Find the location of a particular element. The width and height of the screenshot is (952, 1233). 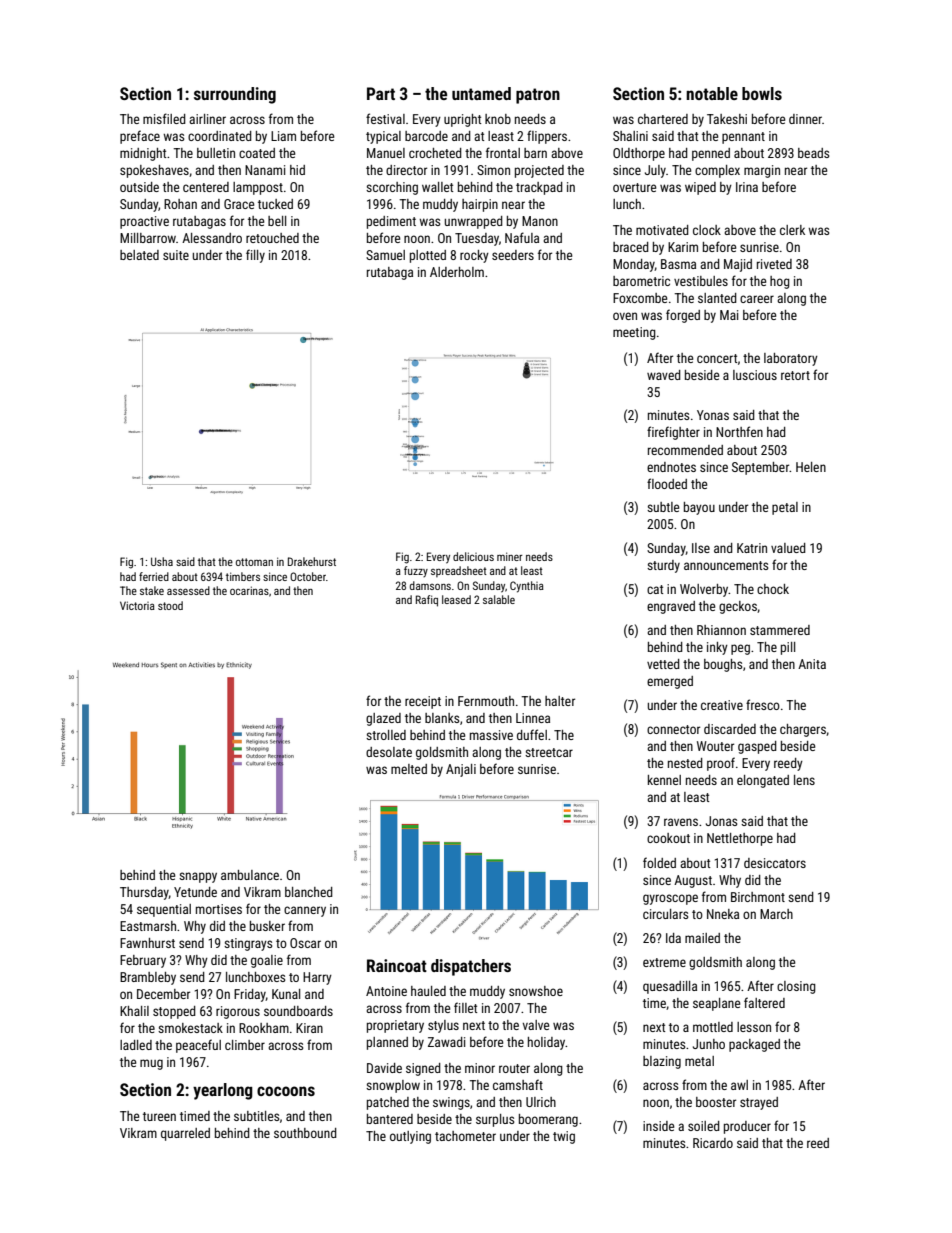

Birchmont is located at coordinates (758, 897).
